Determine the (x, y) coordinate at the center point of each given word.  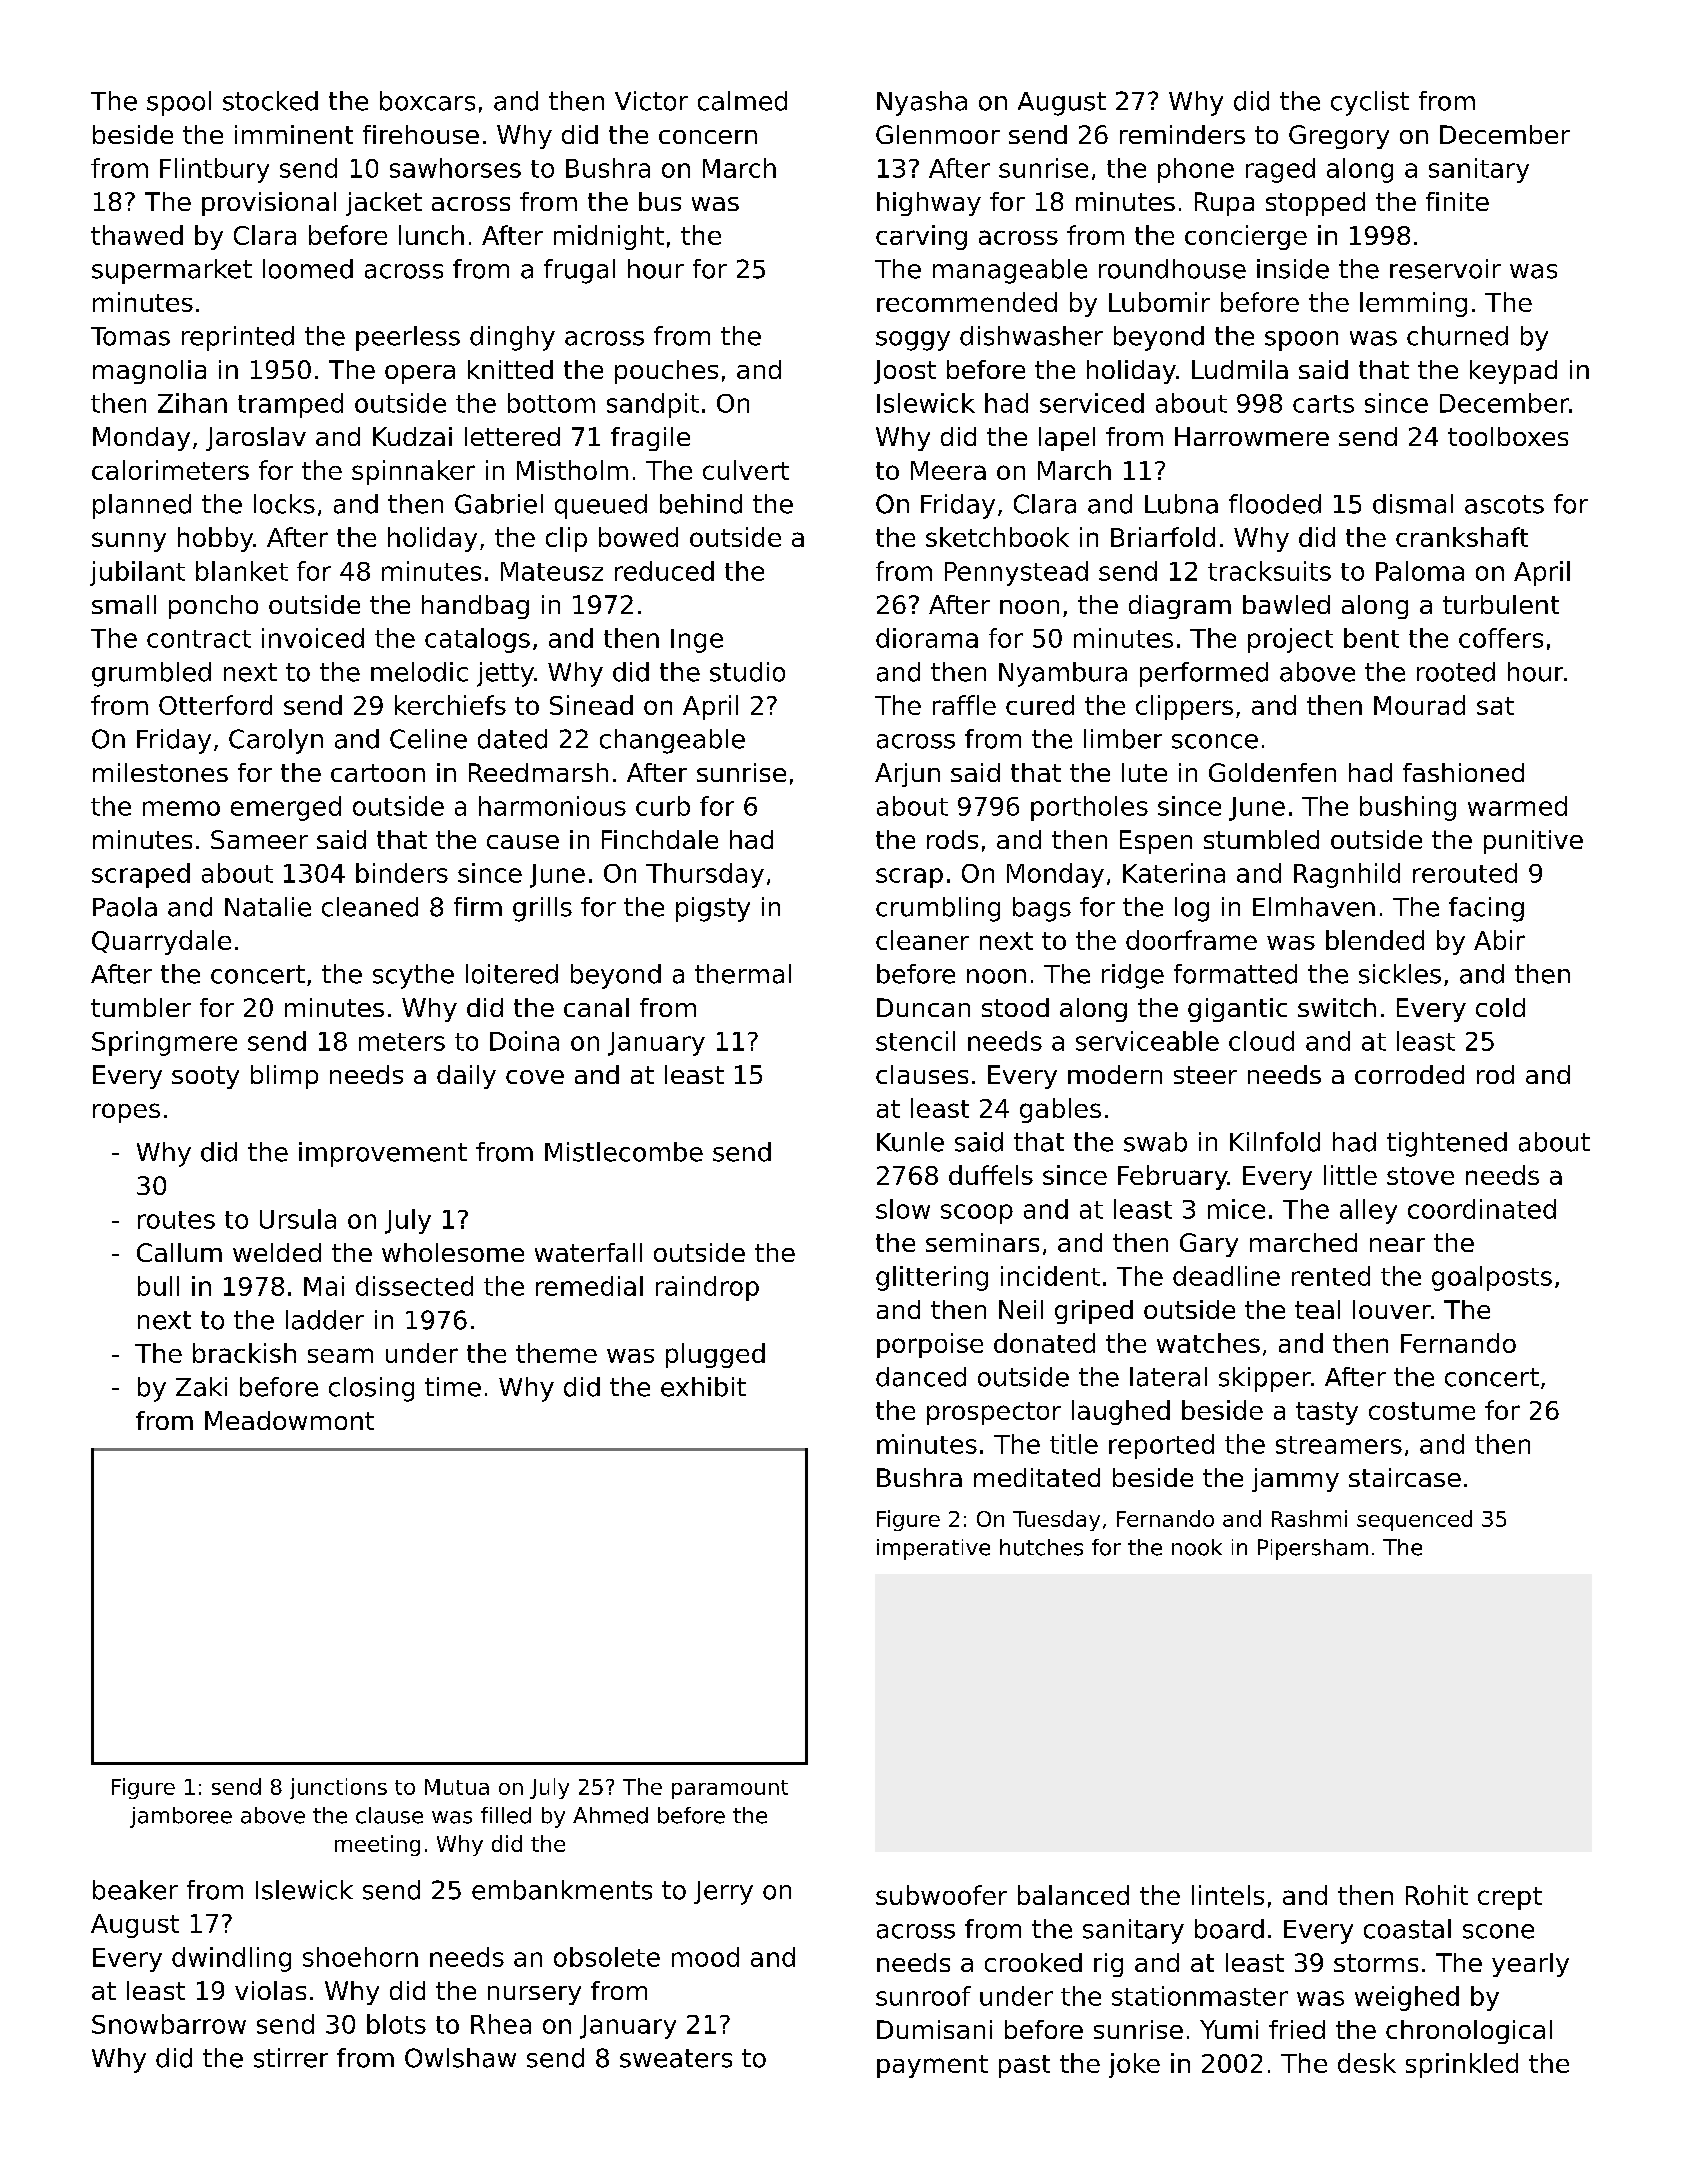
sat (1495, 706)
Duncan (923, 1007)
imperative (933, 1549)
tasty (1327, 1413)
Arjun (907, 775)
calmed (742, 101)
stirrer (291, 2058)
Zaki (201, 1387)
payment (932, 2066)
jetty (505, 674)
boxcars (427, 101)
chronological (1469, 2032)
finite (1457, 201)
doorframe (1191, 940)
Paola (125, 907)
